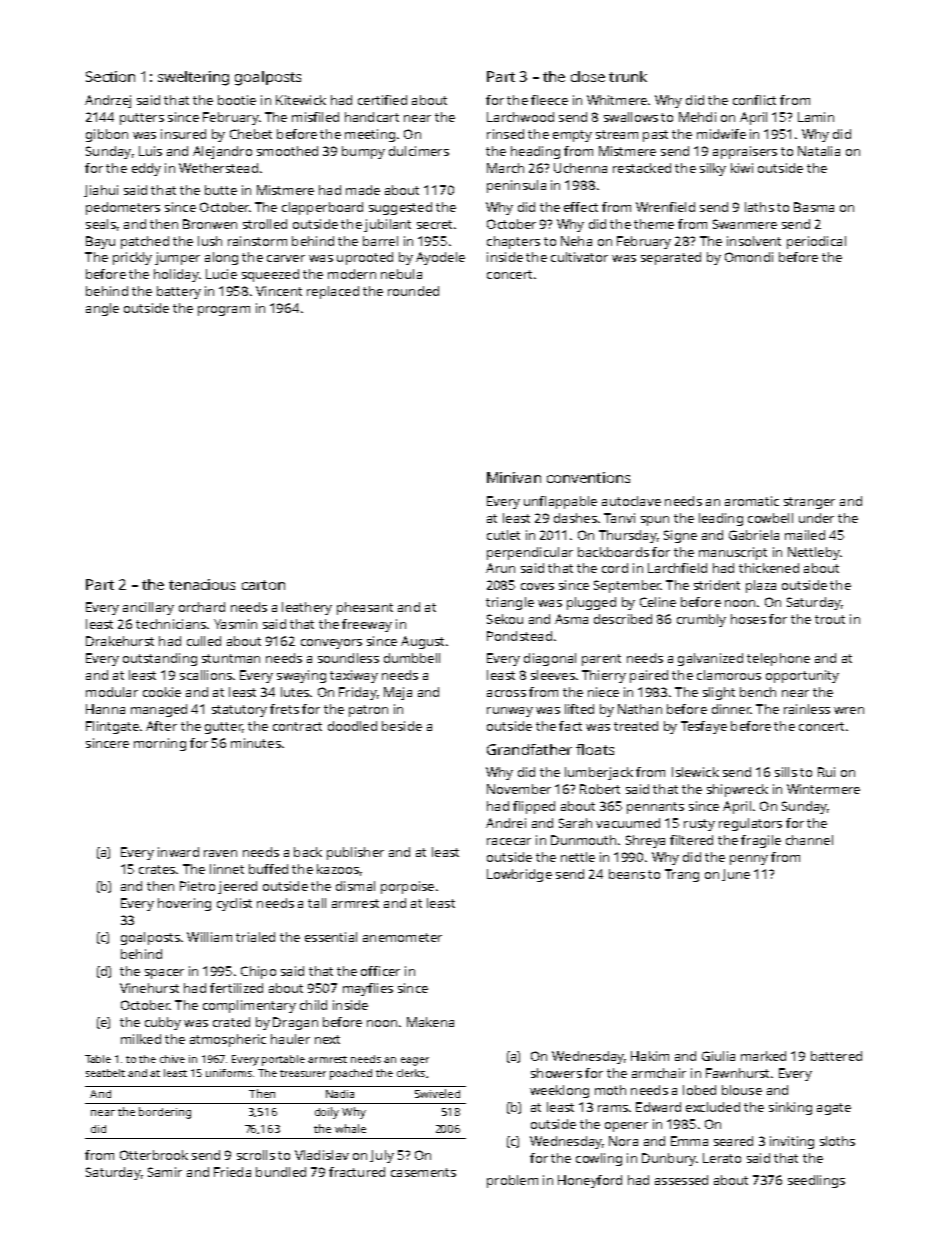 The width and height of the screenshot is (952, 1233). What do you see at coordinates (591, 603) in the screenshot?
I see `plugged` at bounding box center [591, 603].
